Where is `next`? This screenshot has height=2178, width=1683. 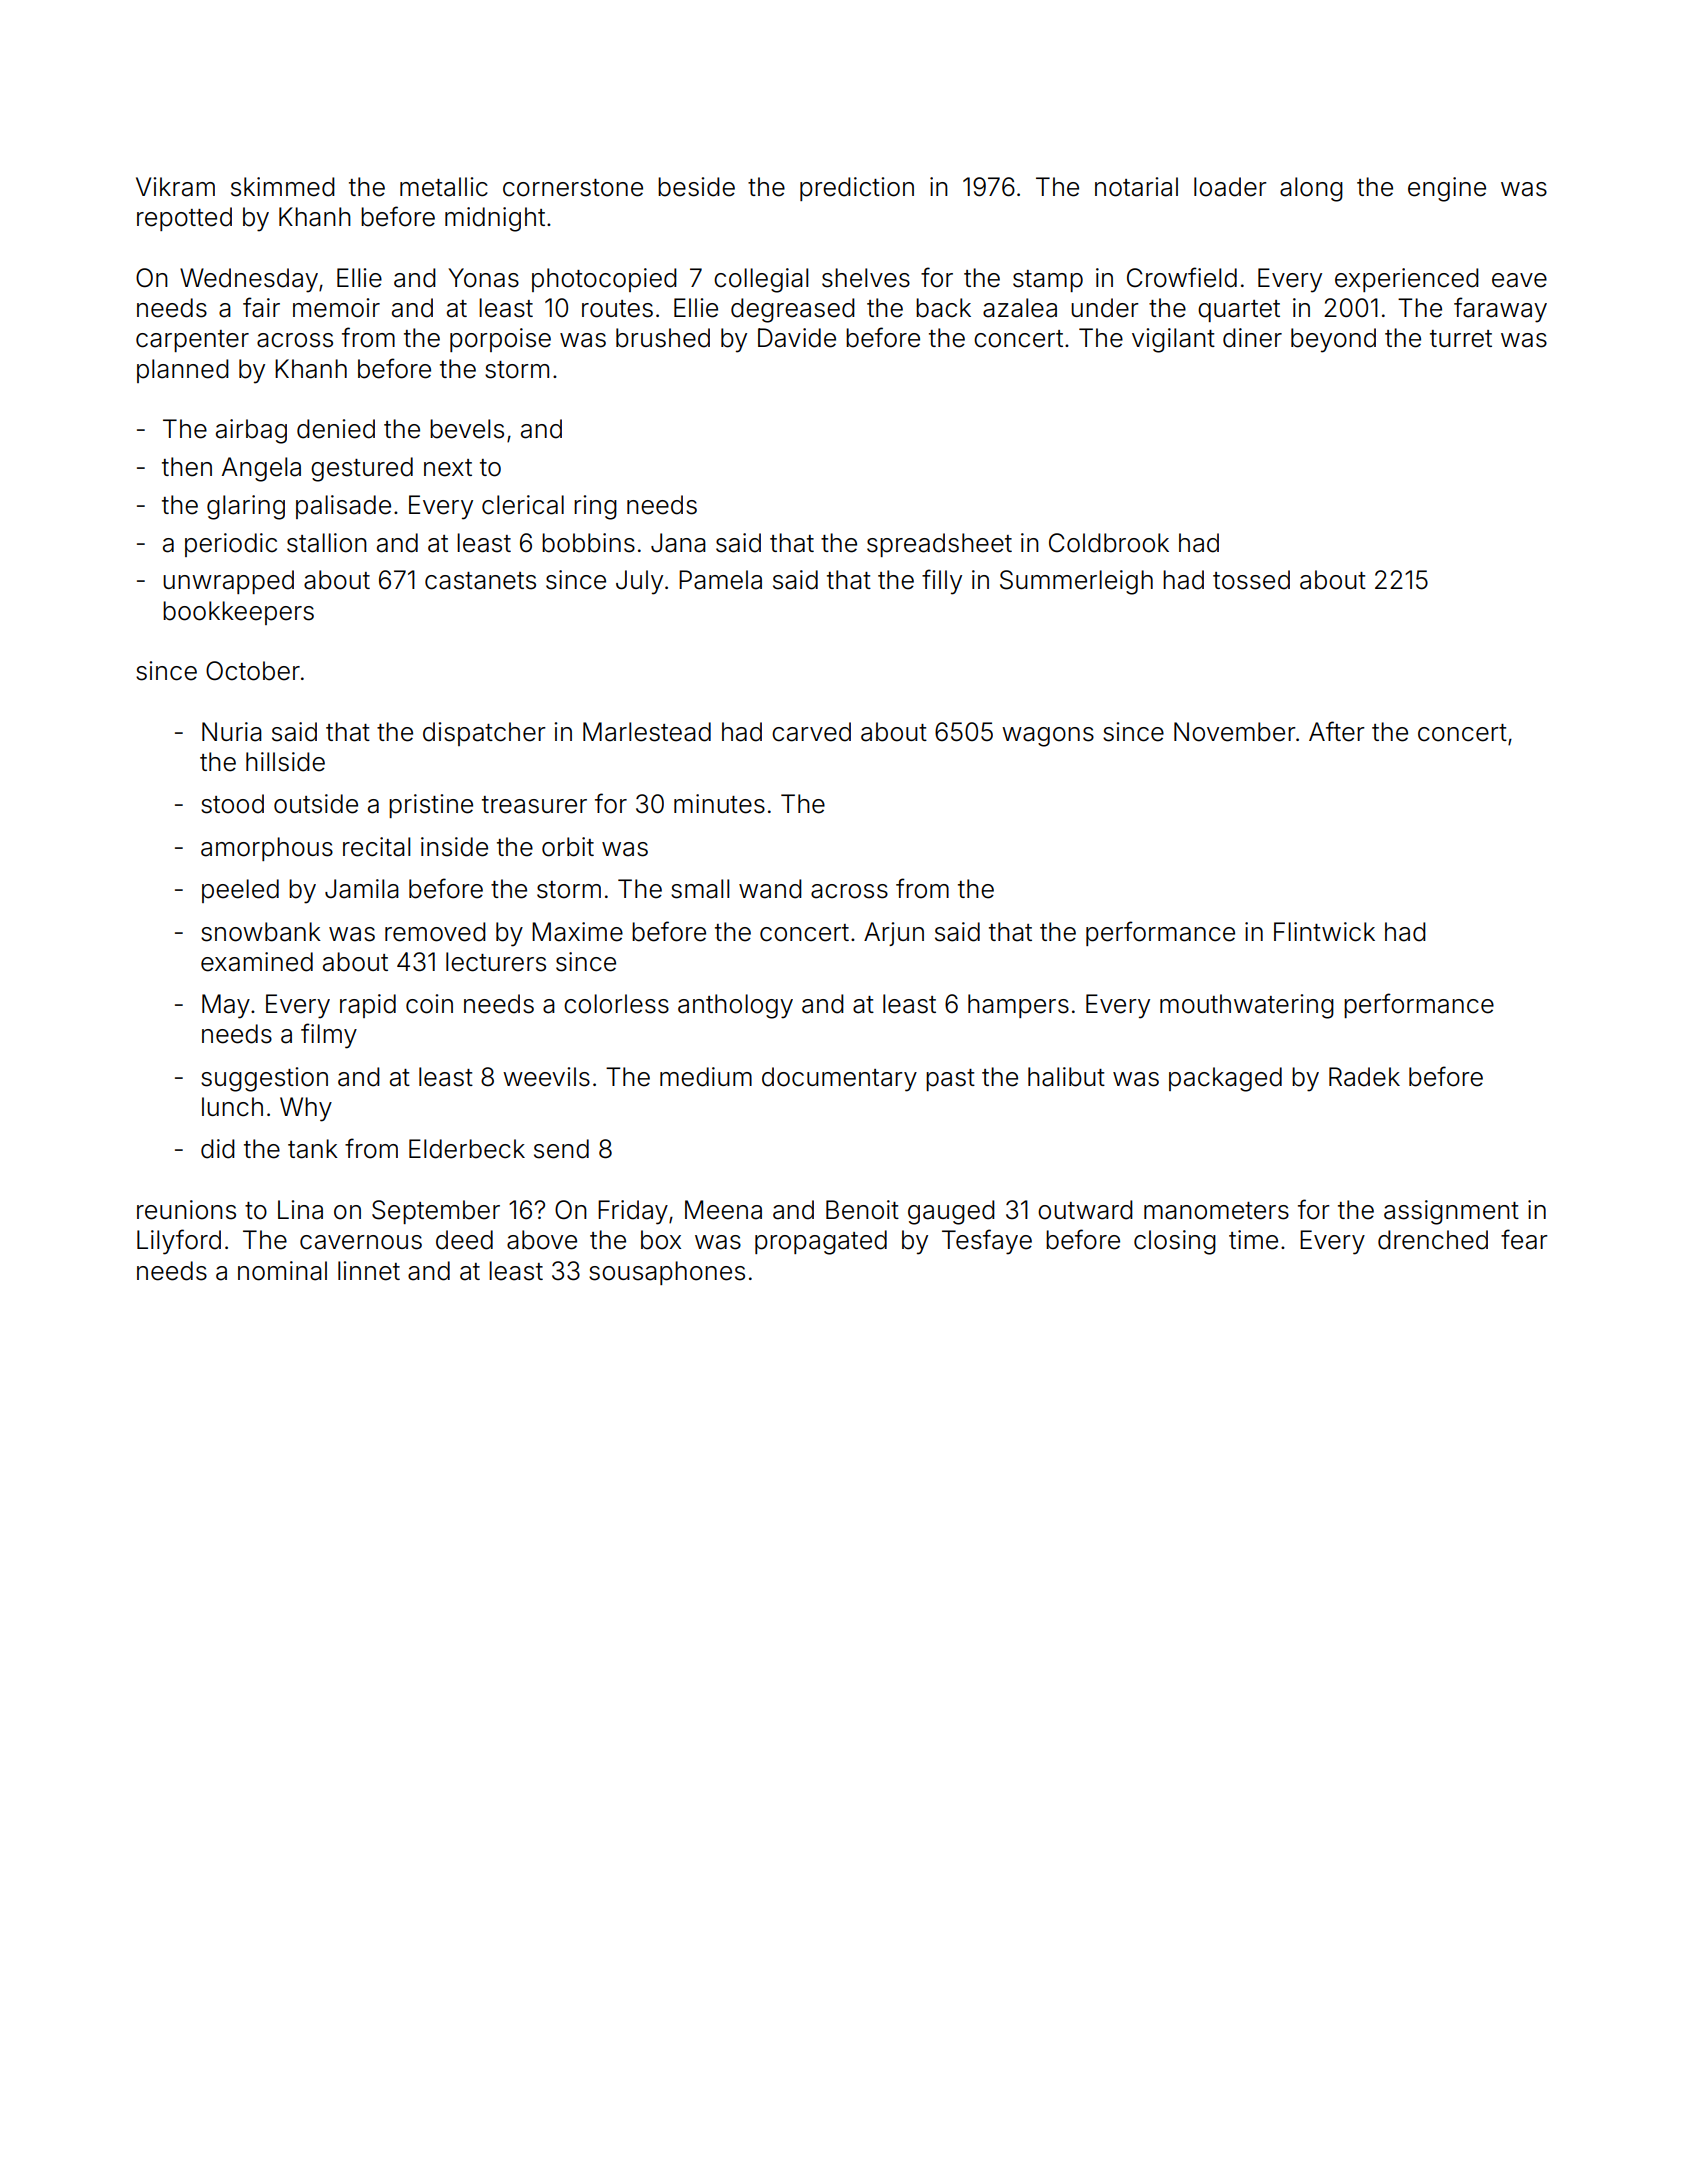 next is located at coordinates (448, 468).
